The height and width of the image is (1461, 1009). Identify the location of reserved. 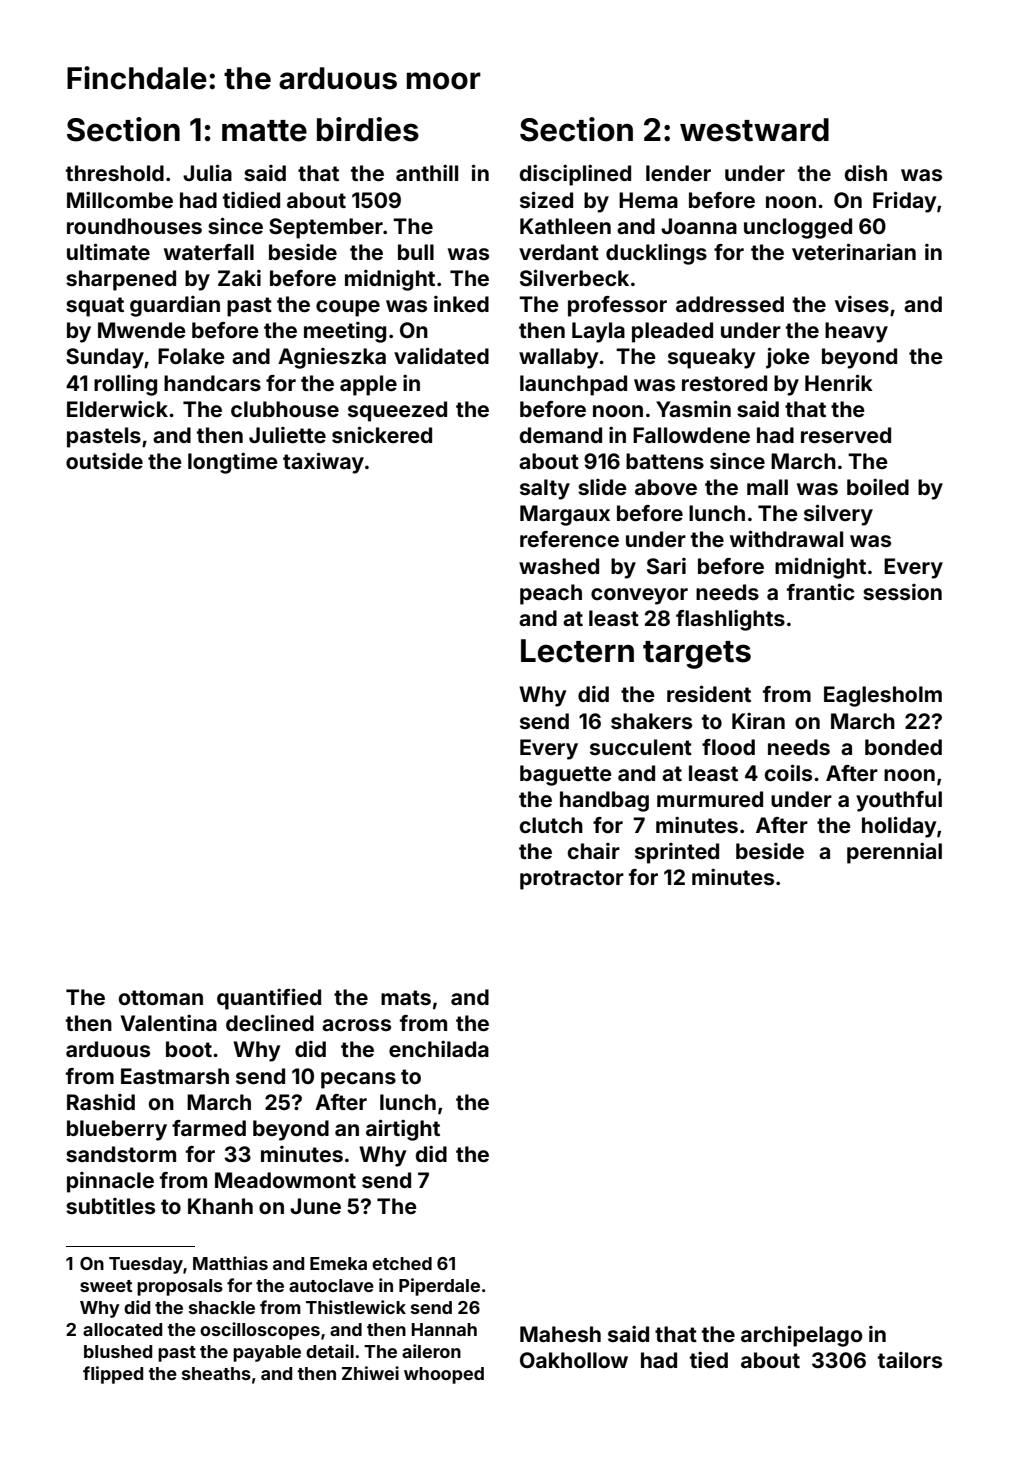
(846, 435).
